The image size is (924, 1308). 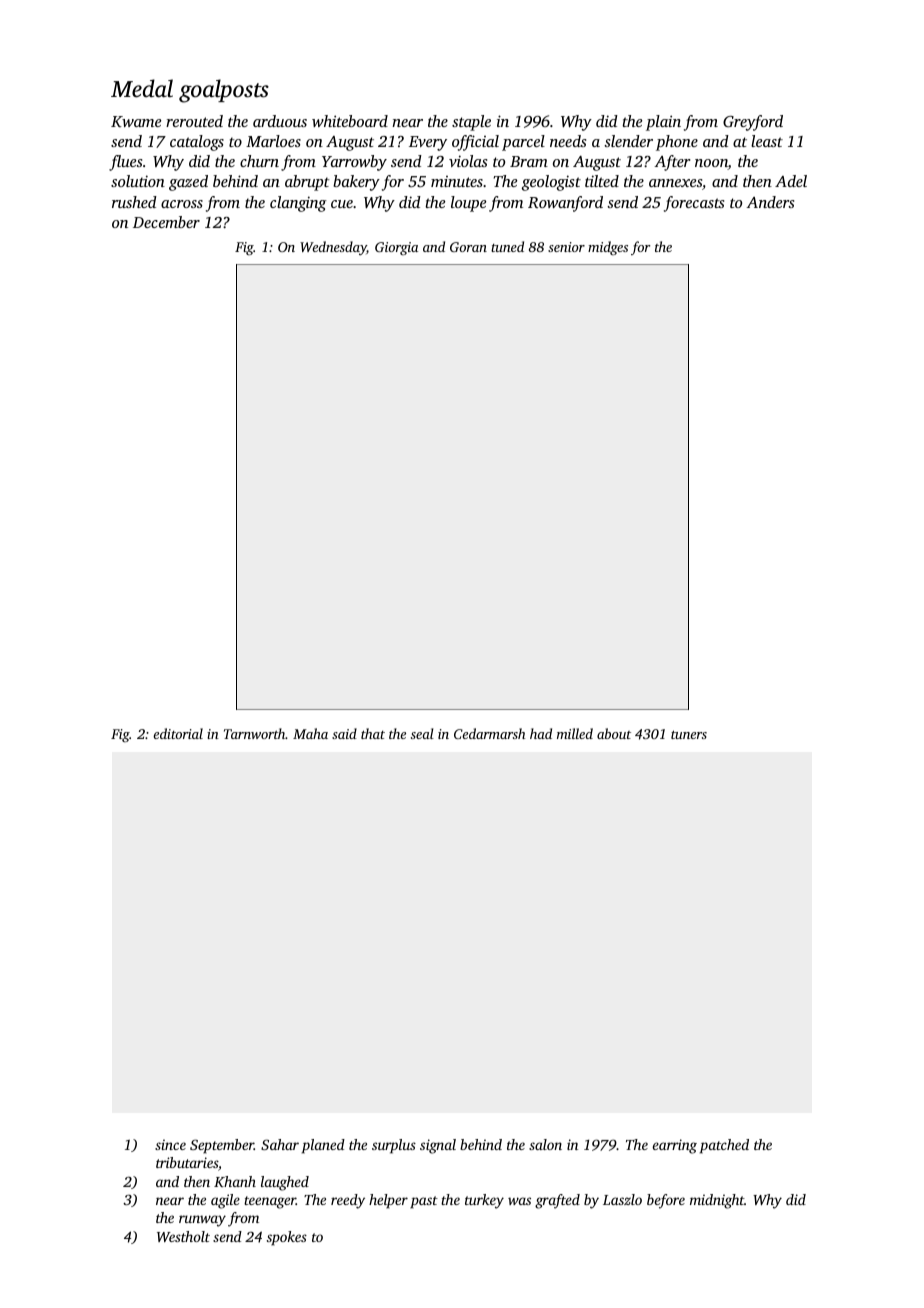 What do you see at coordinates (178, 733) in the screenshot?
I see `editorial` at bounding box center [178, 733].
